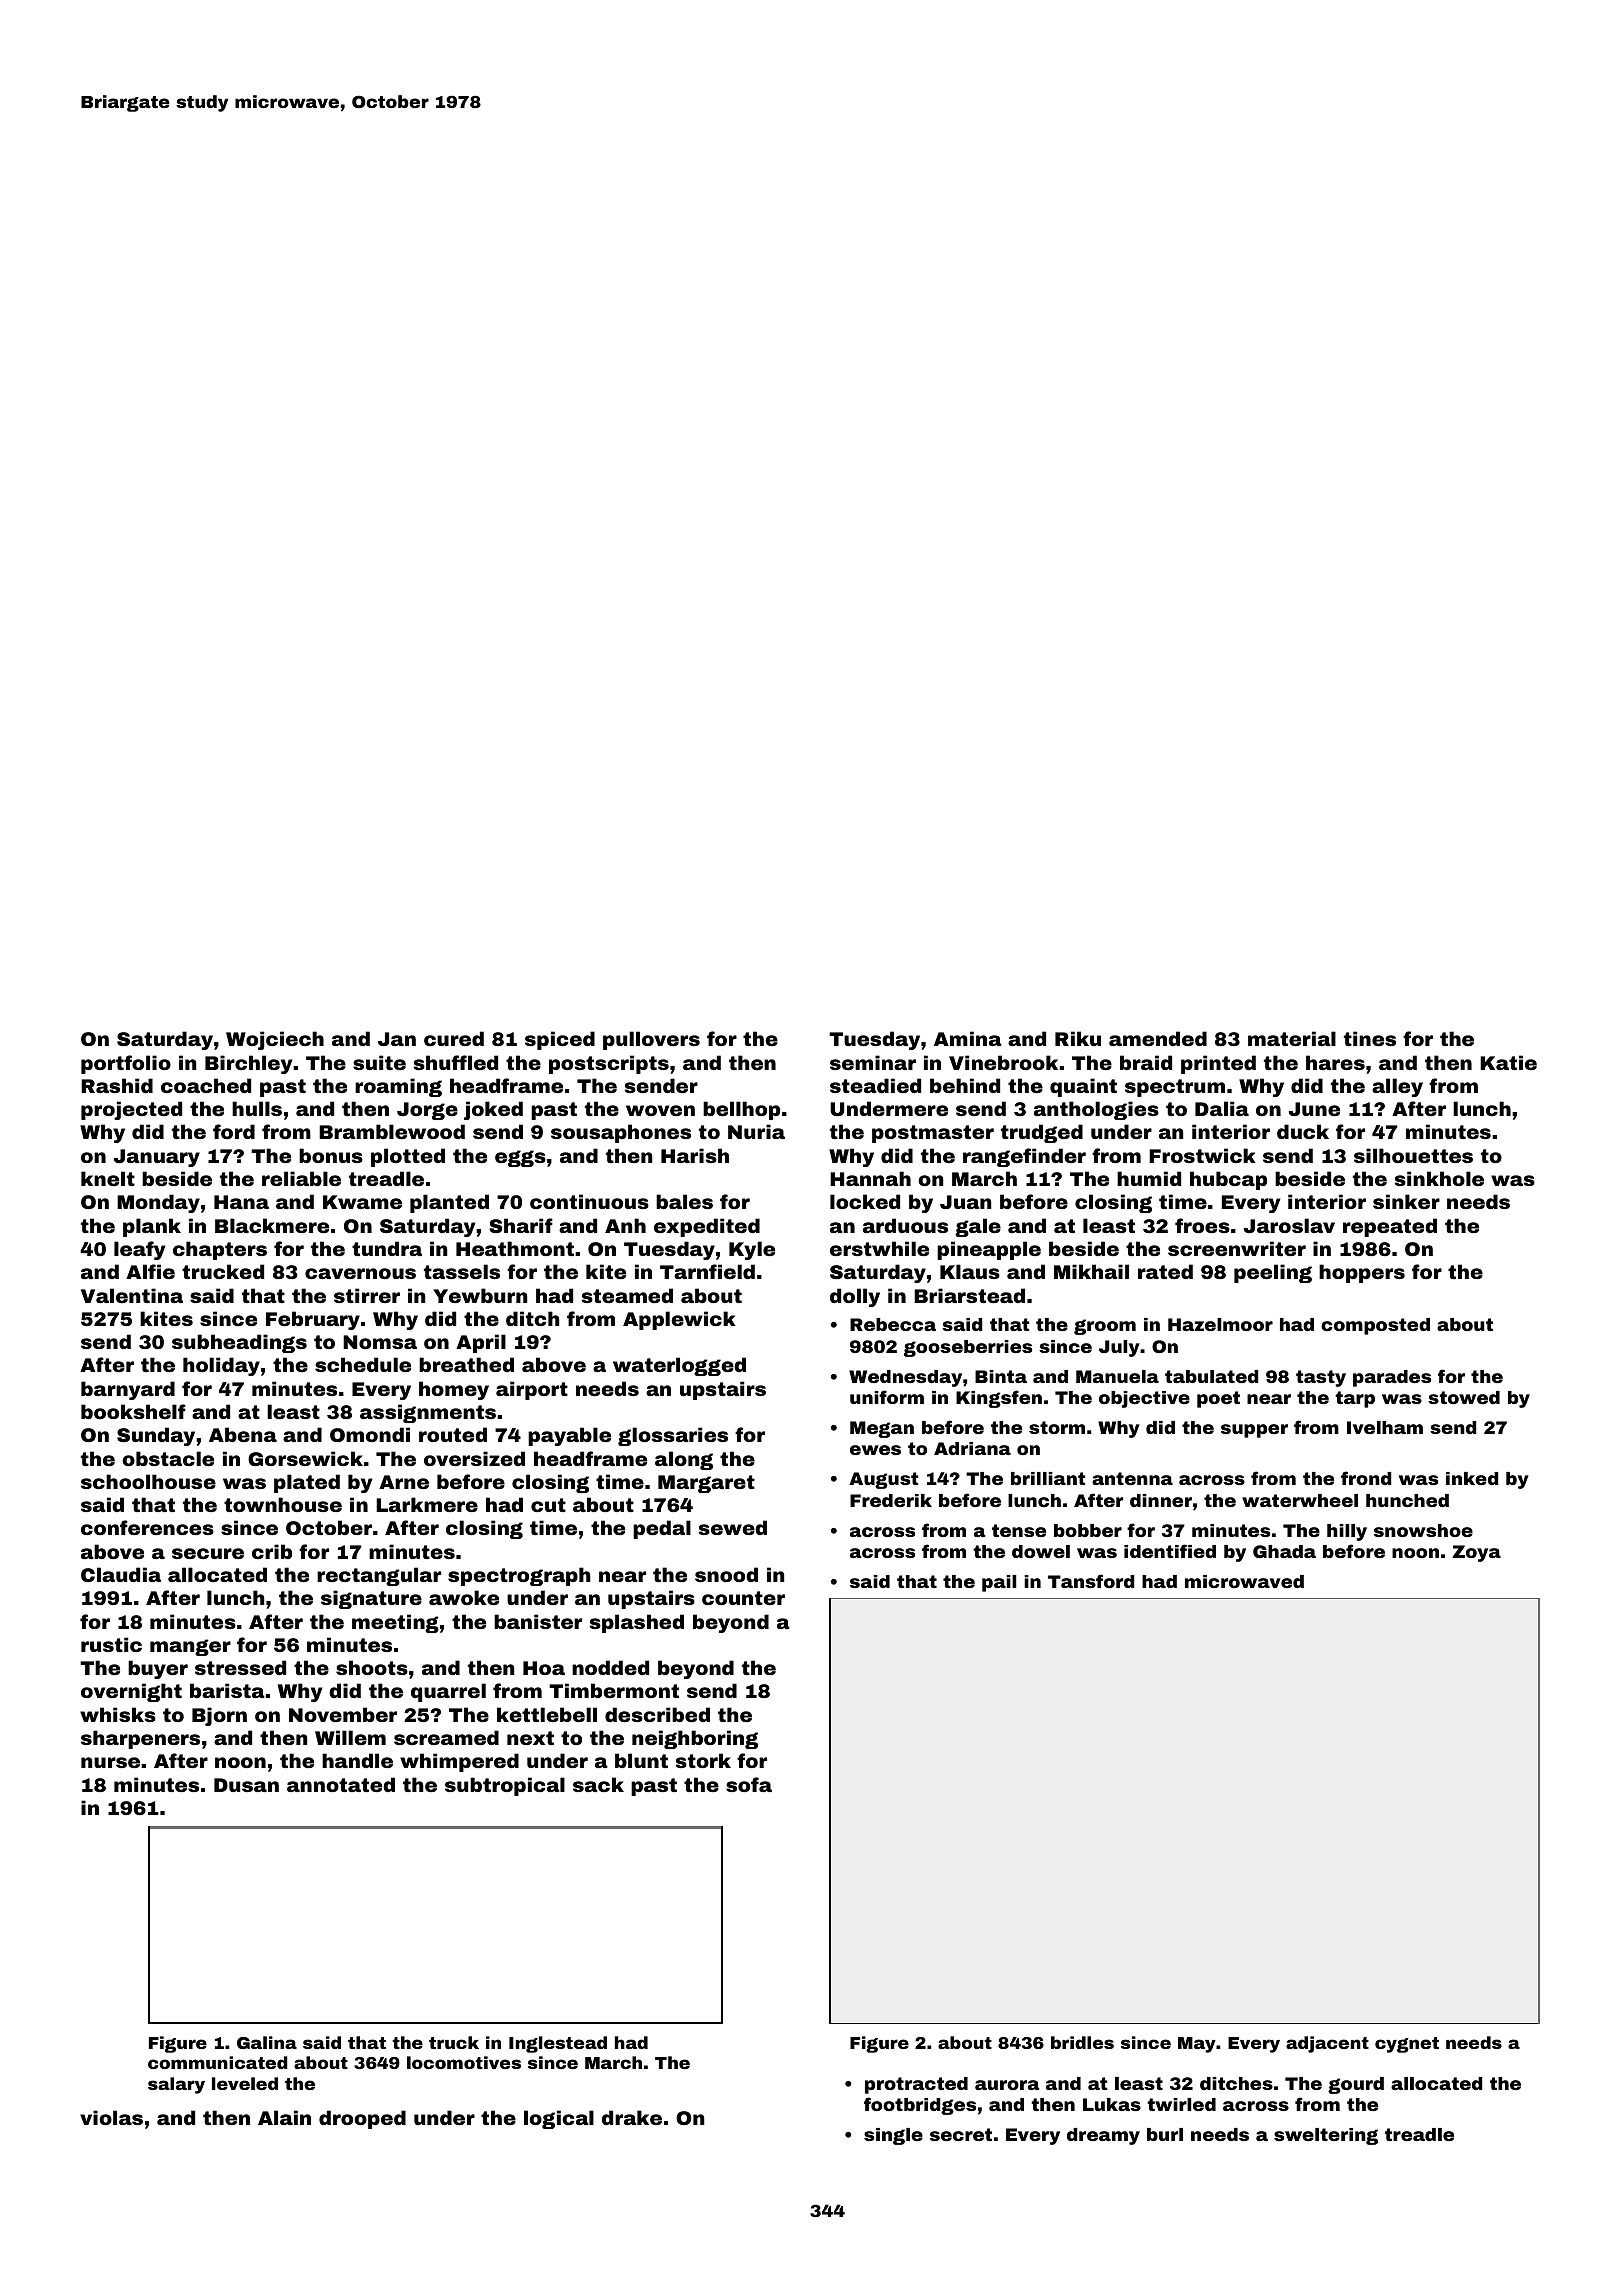 Image resolution: width=1620 pixels, height=2292 pixels. I want to click on portfolio, so click(126, 1064).
